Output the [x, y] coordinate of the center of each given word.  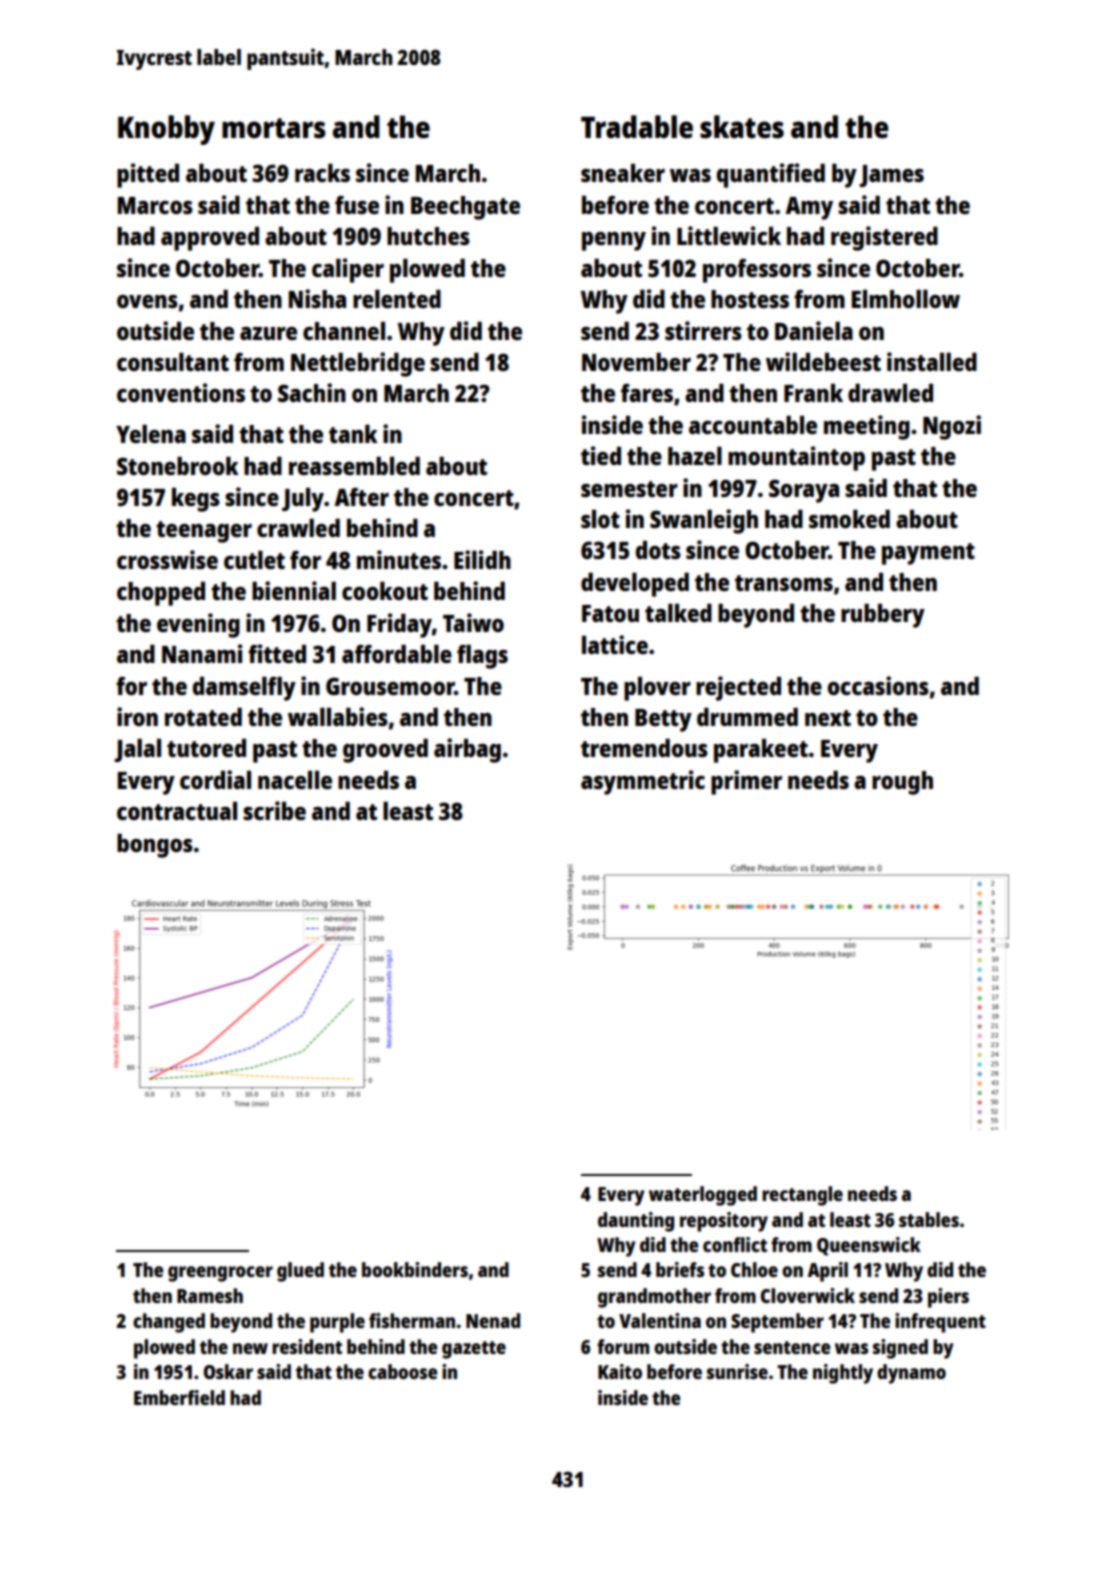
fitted [277, 653]
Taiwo [473, 622]
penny [614, 241]
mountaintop [796, 458]
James [891, 176]
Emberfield [179, 1397]
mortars [274, 128]
